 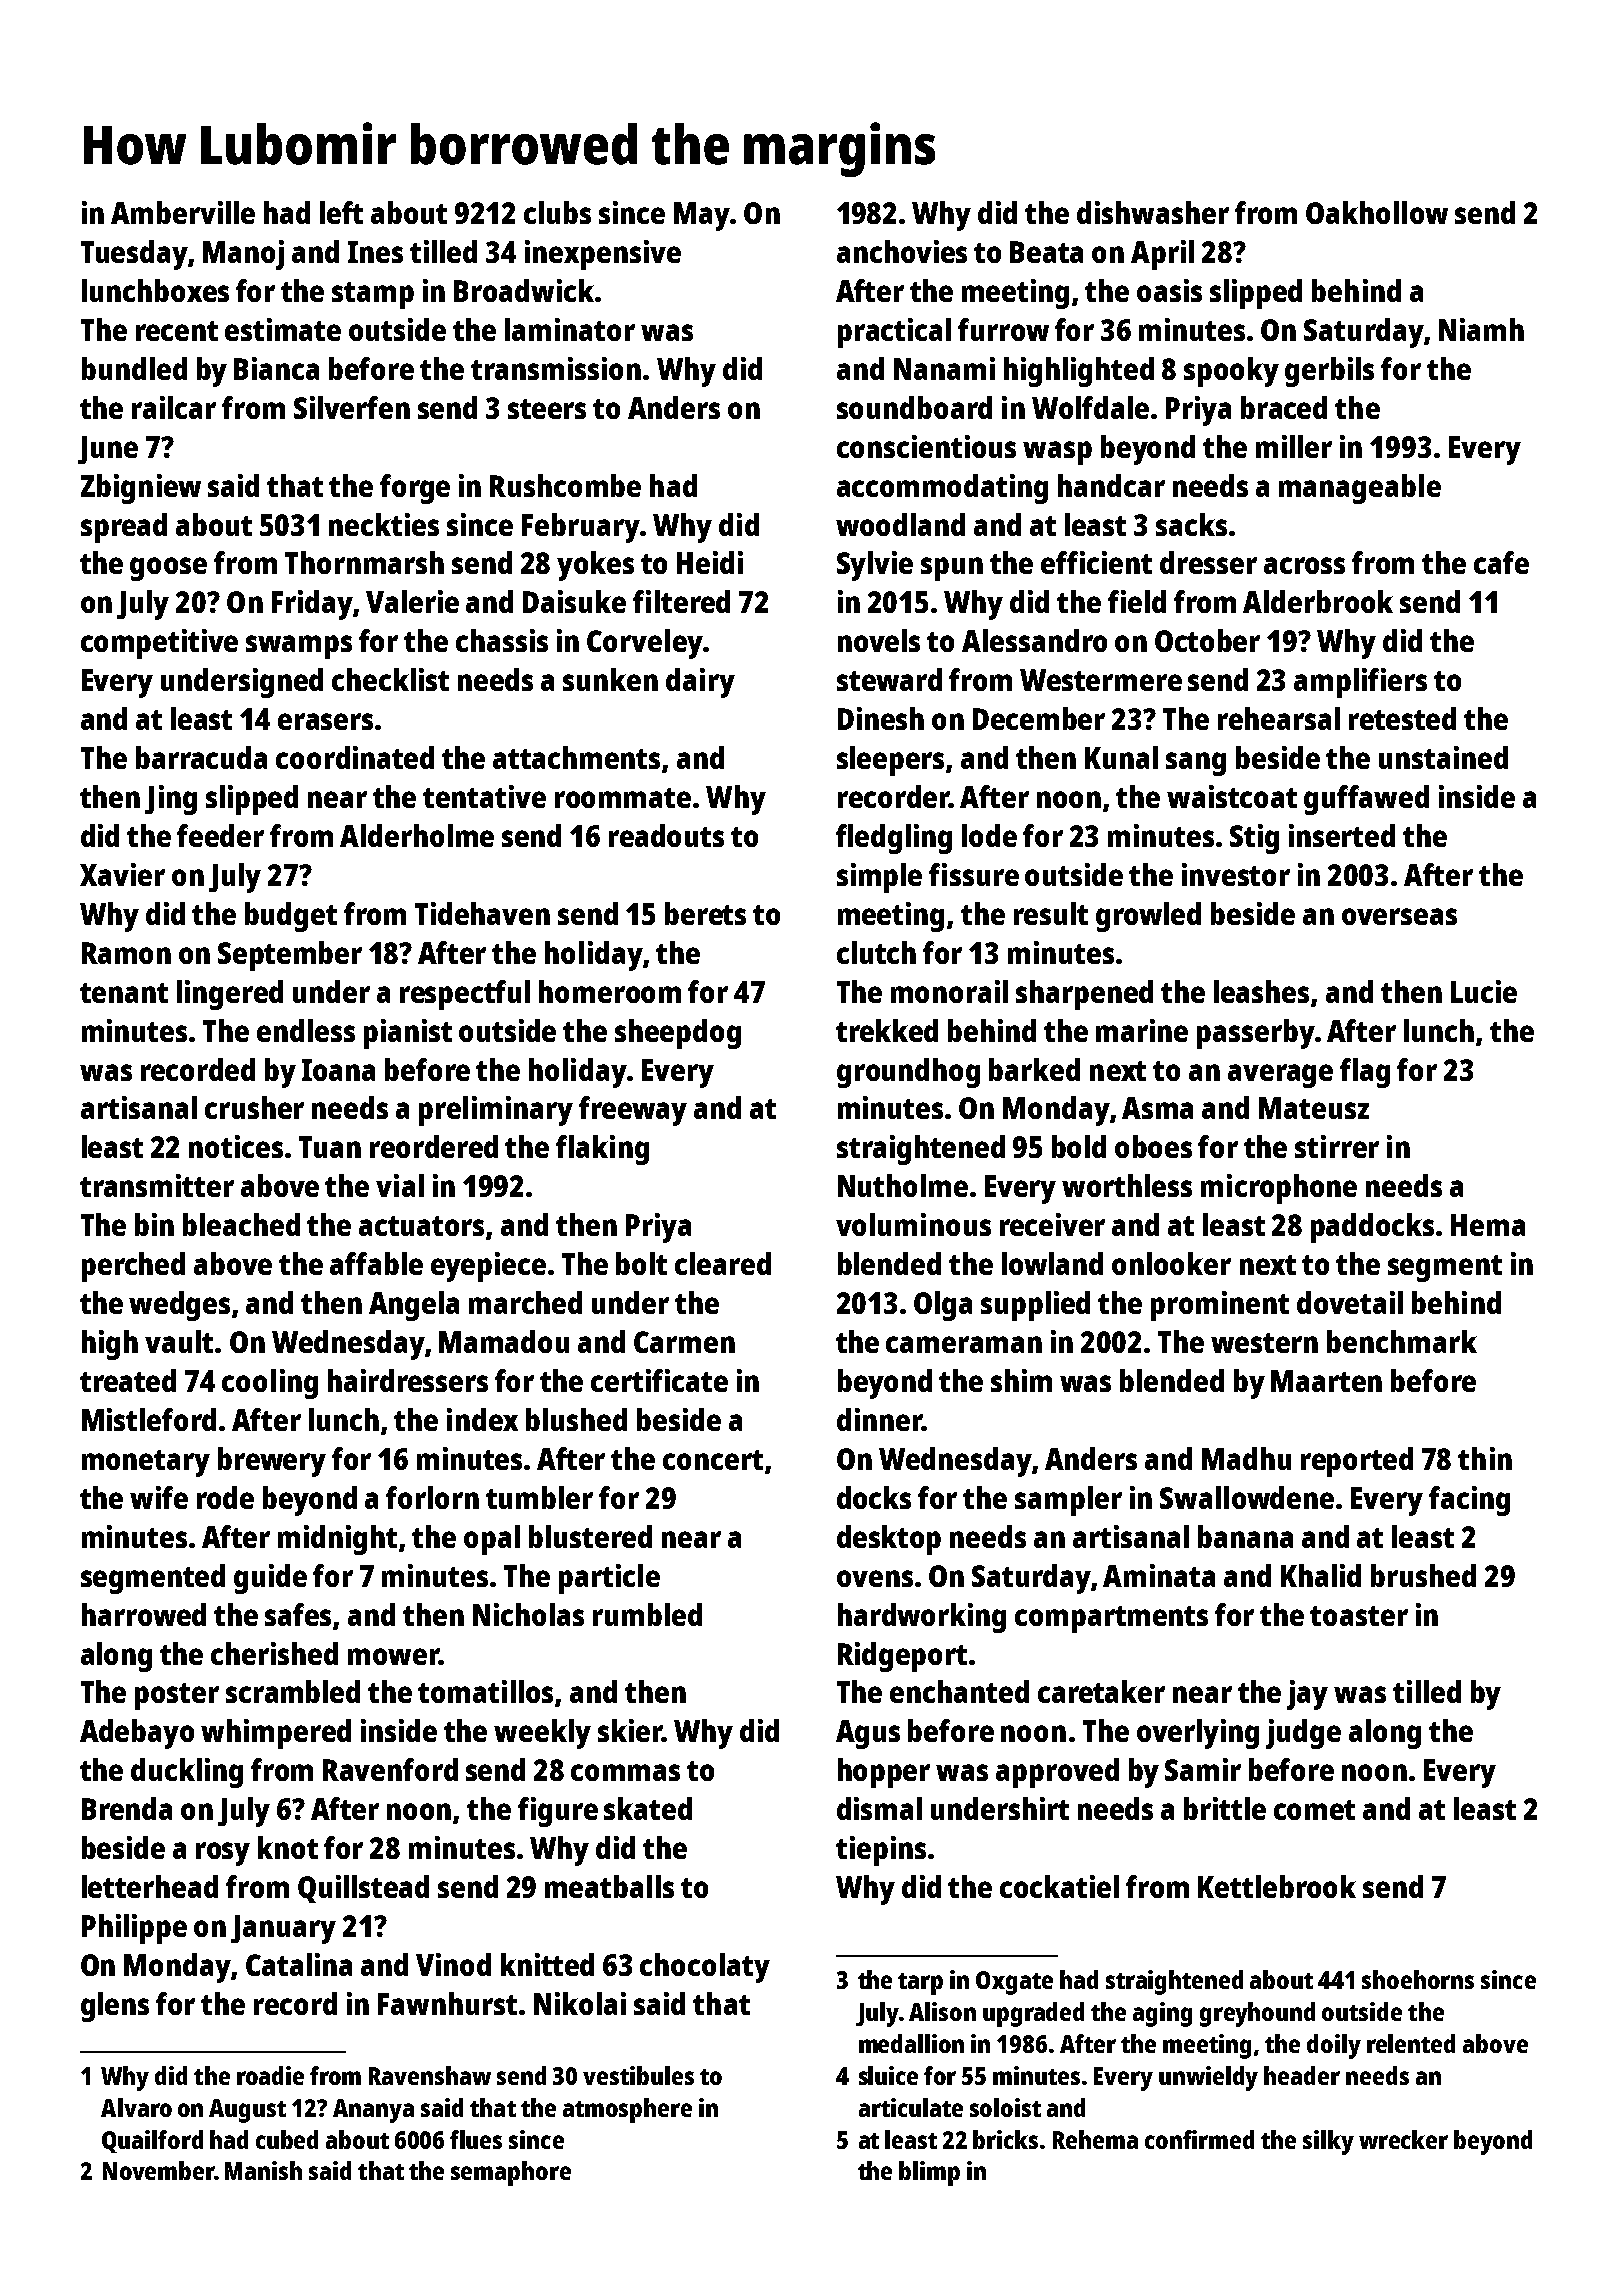 What do you see at coordinates (1279, 718) in the screenshot?
I see `rehearsal` at bounding box center [1279, 718].
